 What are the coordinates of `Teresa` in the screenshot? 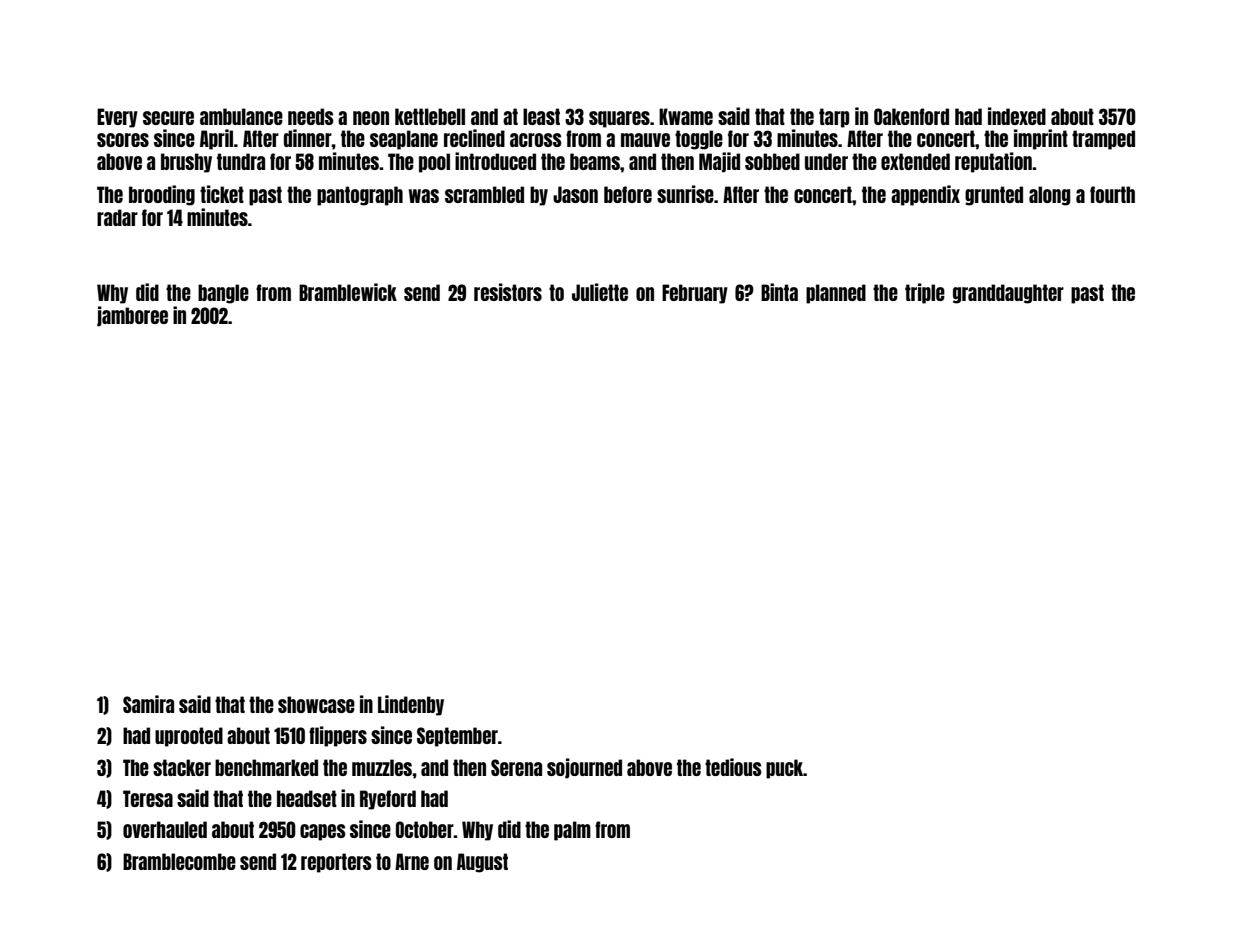 It's located at (148, 798).
